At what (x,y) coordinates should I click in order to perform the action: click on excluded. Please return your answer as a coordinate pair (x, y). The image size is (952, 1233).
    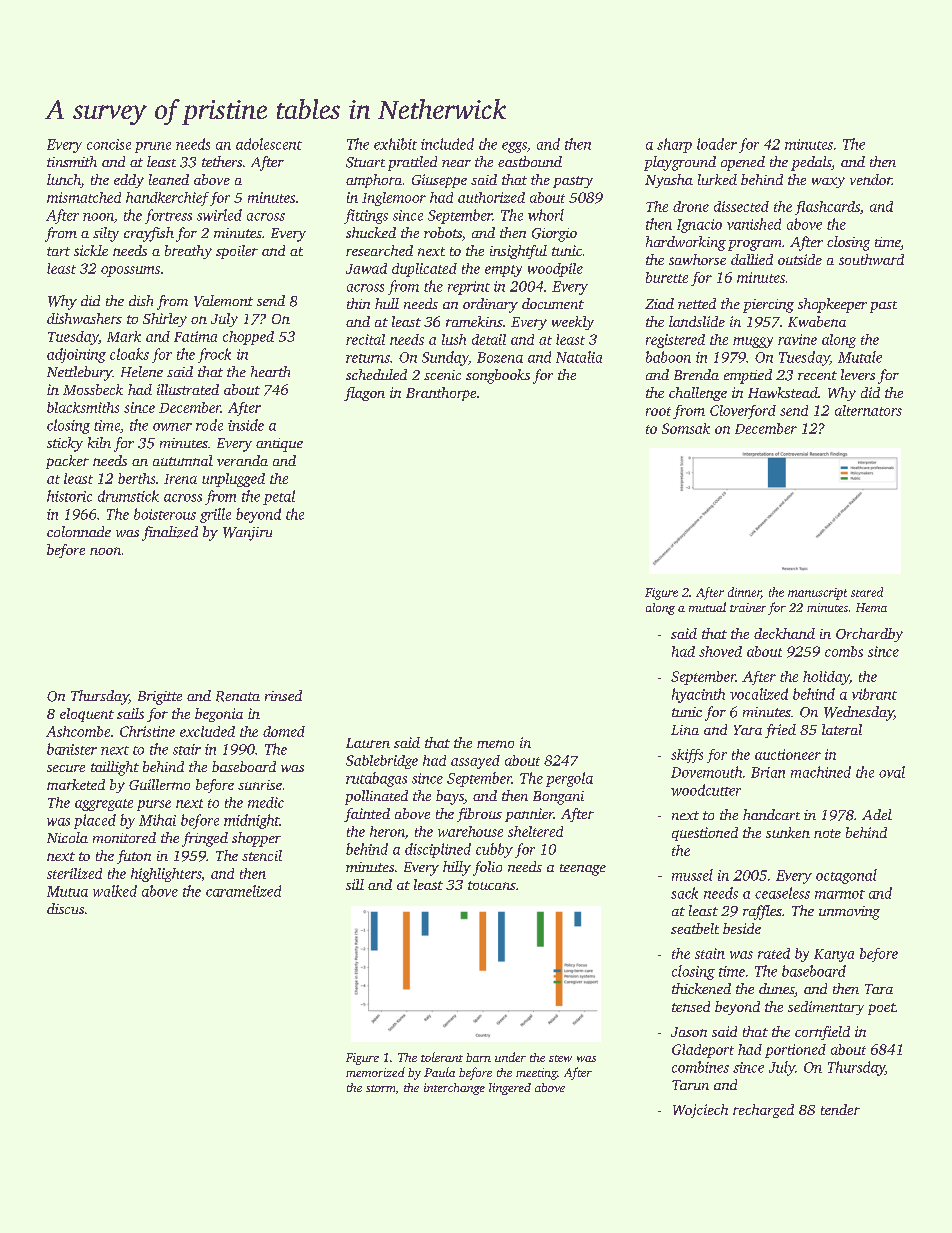
    Looking at the image, I should click on (207, 731).
